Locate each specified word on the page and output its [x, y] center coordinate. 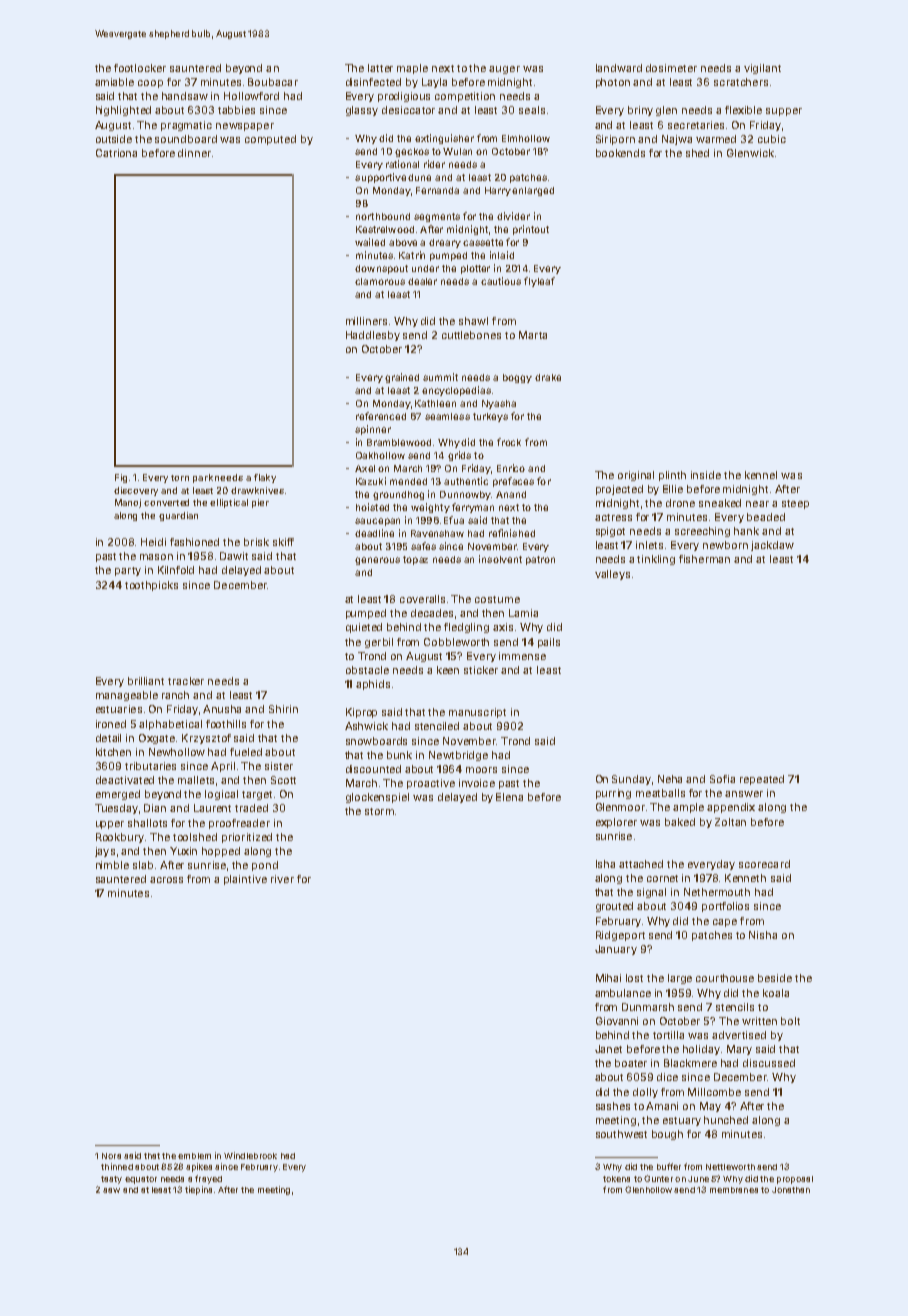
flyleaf [539, 282]
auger [504, 70]
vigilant [762, 69]
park [203, 478]
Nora [111, 1156]
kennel [761, 475]
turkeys [490, 417]
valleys [612, 575]
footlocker [140, 68]
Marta [533, 335]
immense [522, 656]
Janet [608, 1049]
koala [776, 993]
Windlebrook [250, 1155]
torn [180, 478]
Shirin [283, 709]
